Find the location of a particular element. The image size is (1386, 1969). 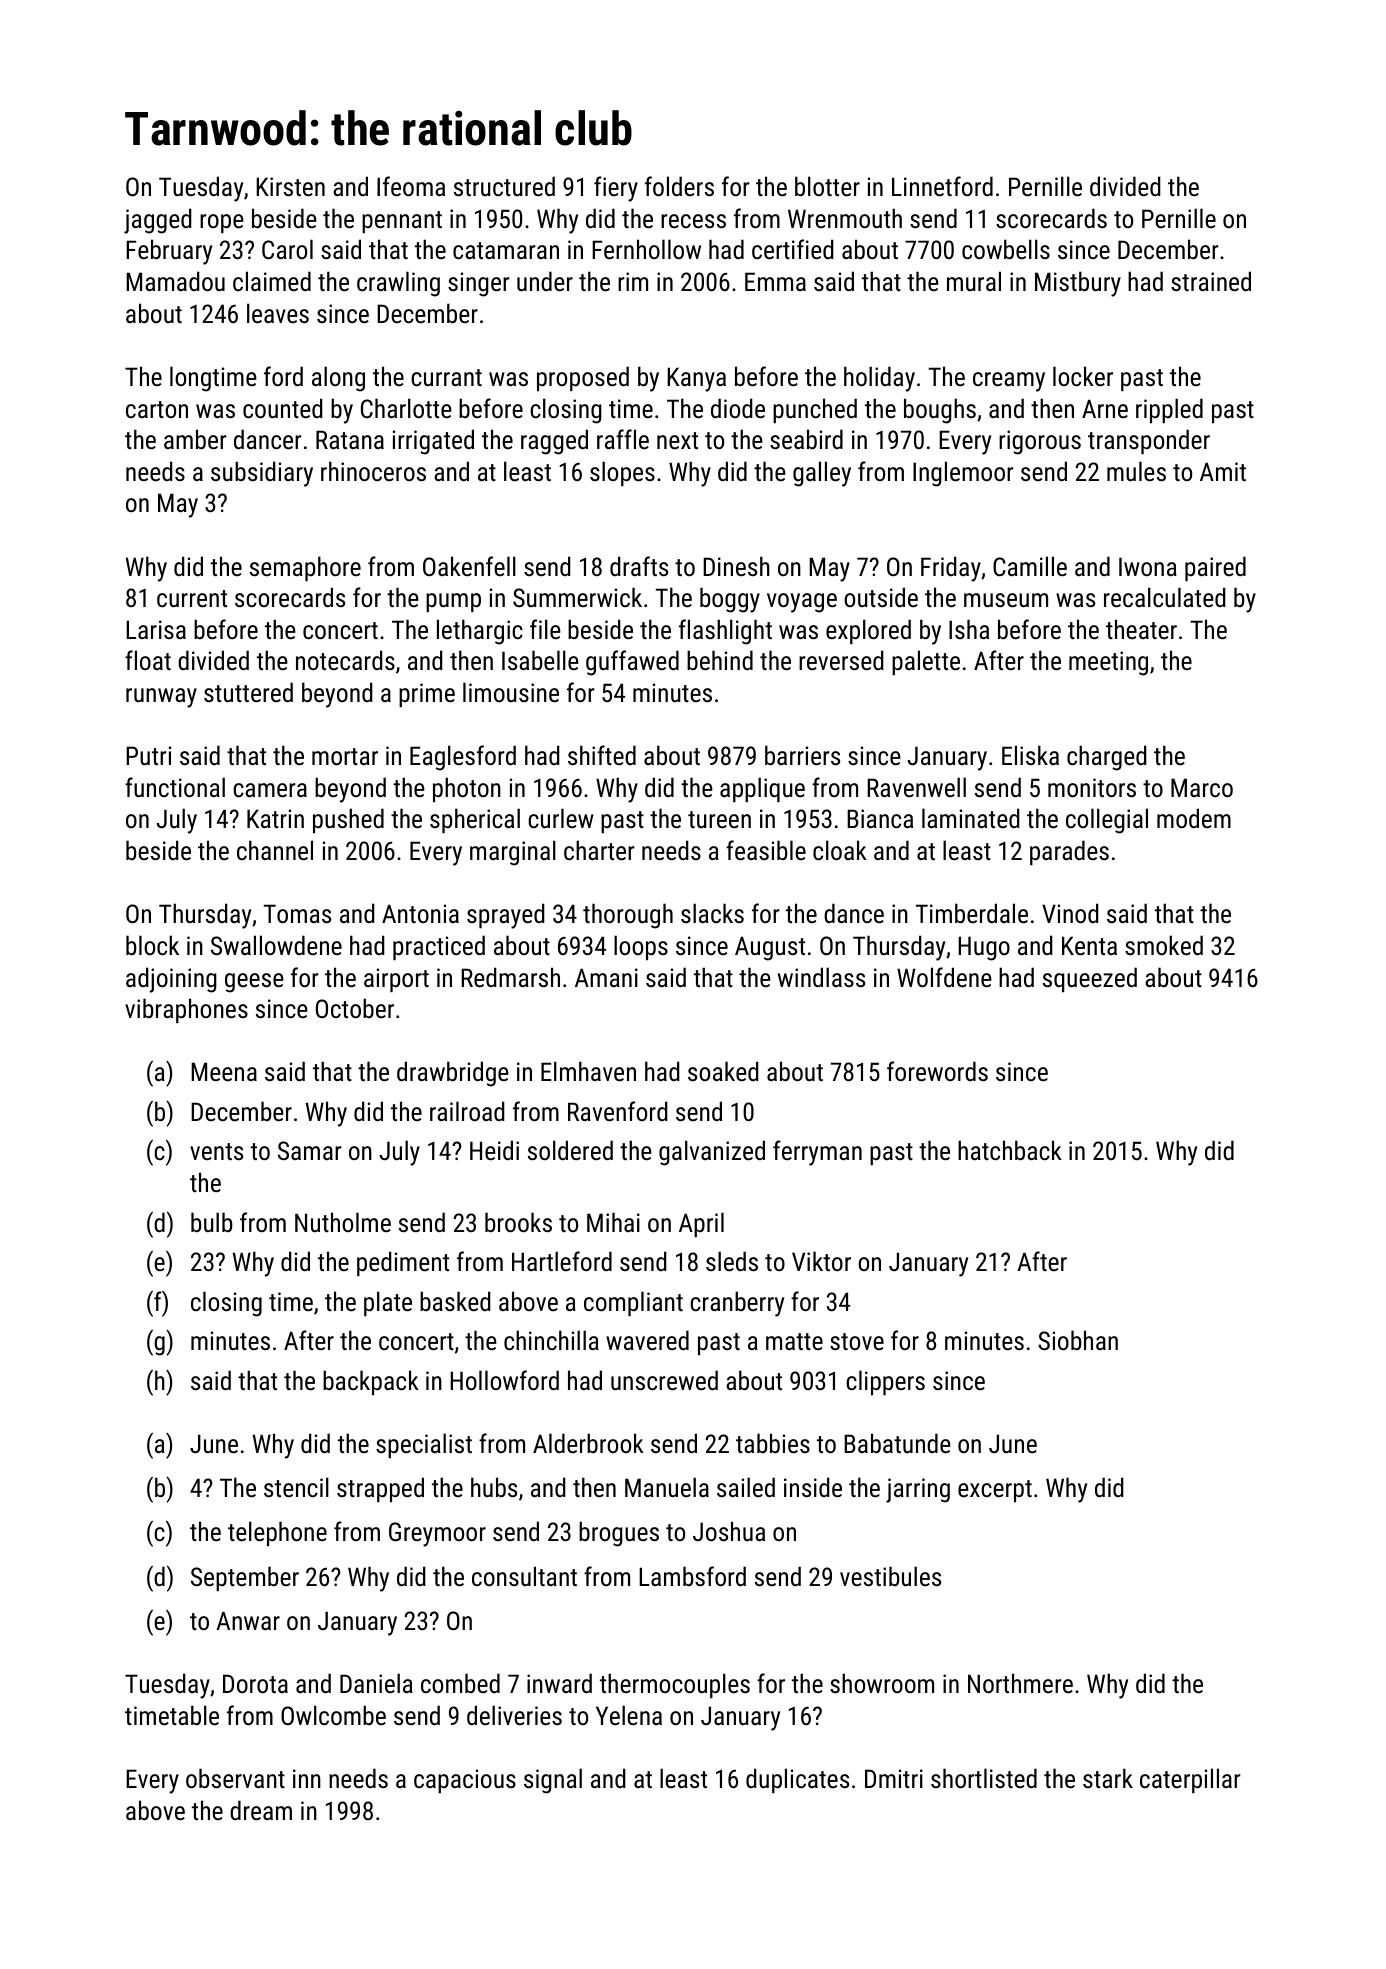

pennant is located at coordinates (402, 222).
